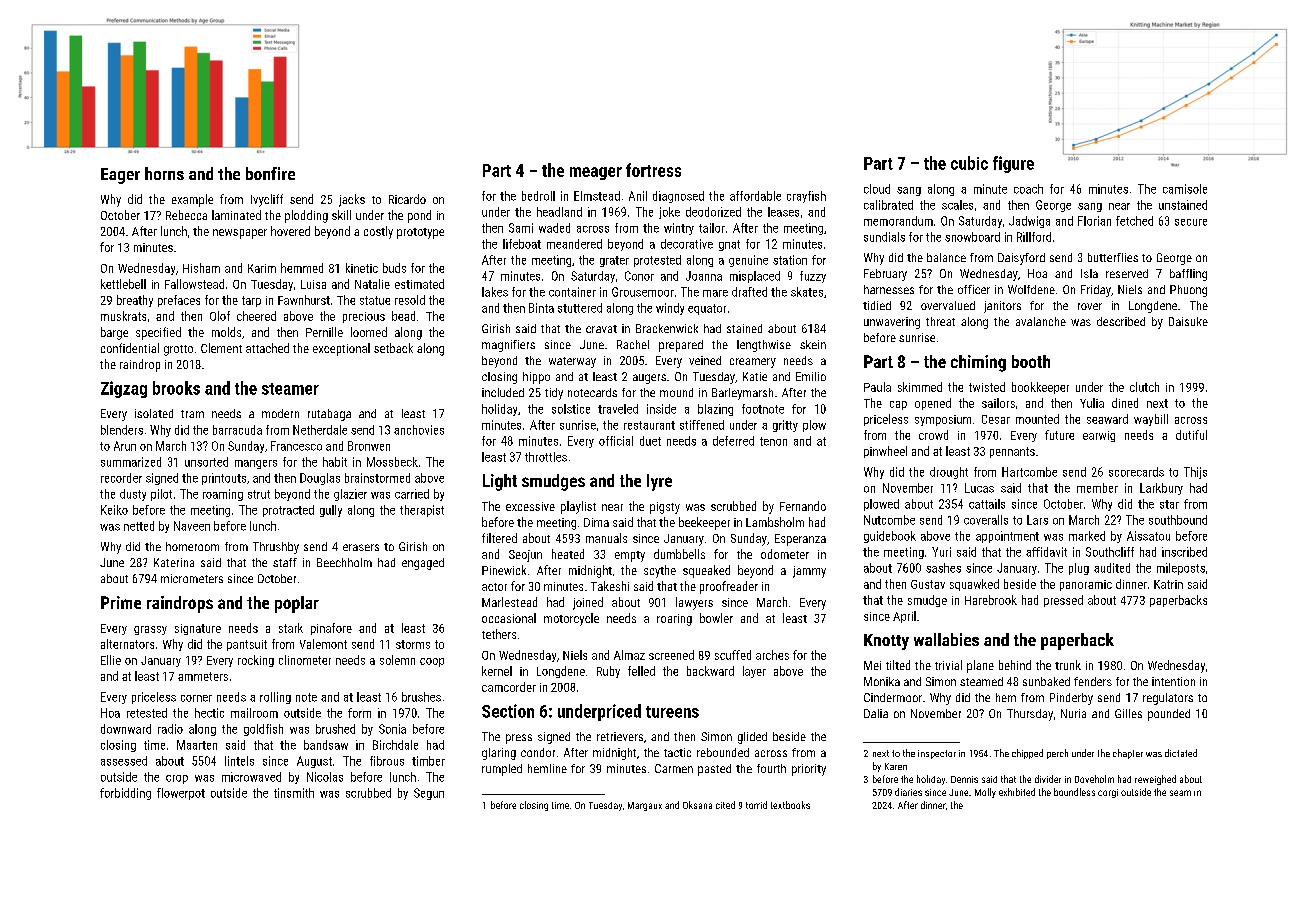  Describe the element at coordinates (1013, 164) in the page. I see `figure` at that location.
